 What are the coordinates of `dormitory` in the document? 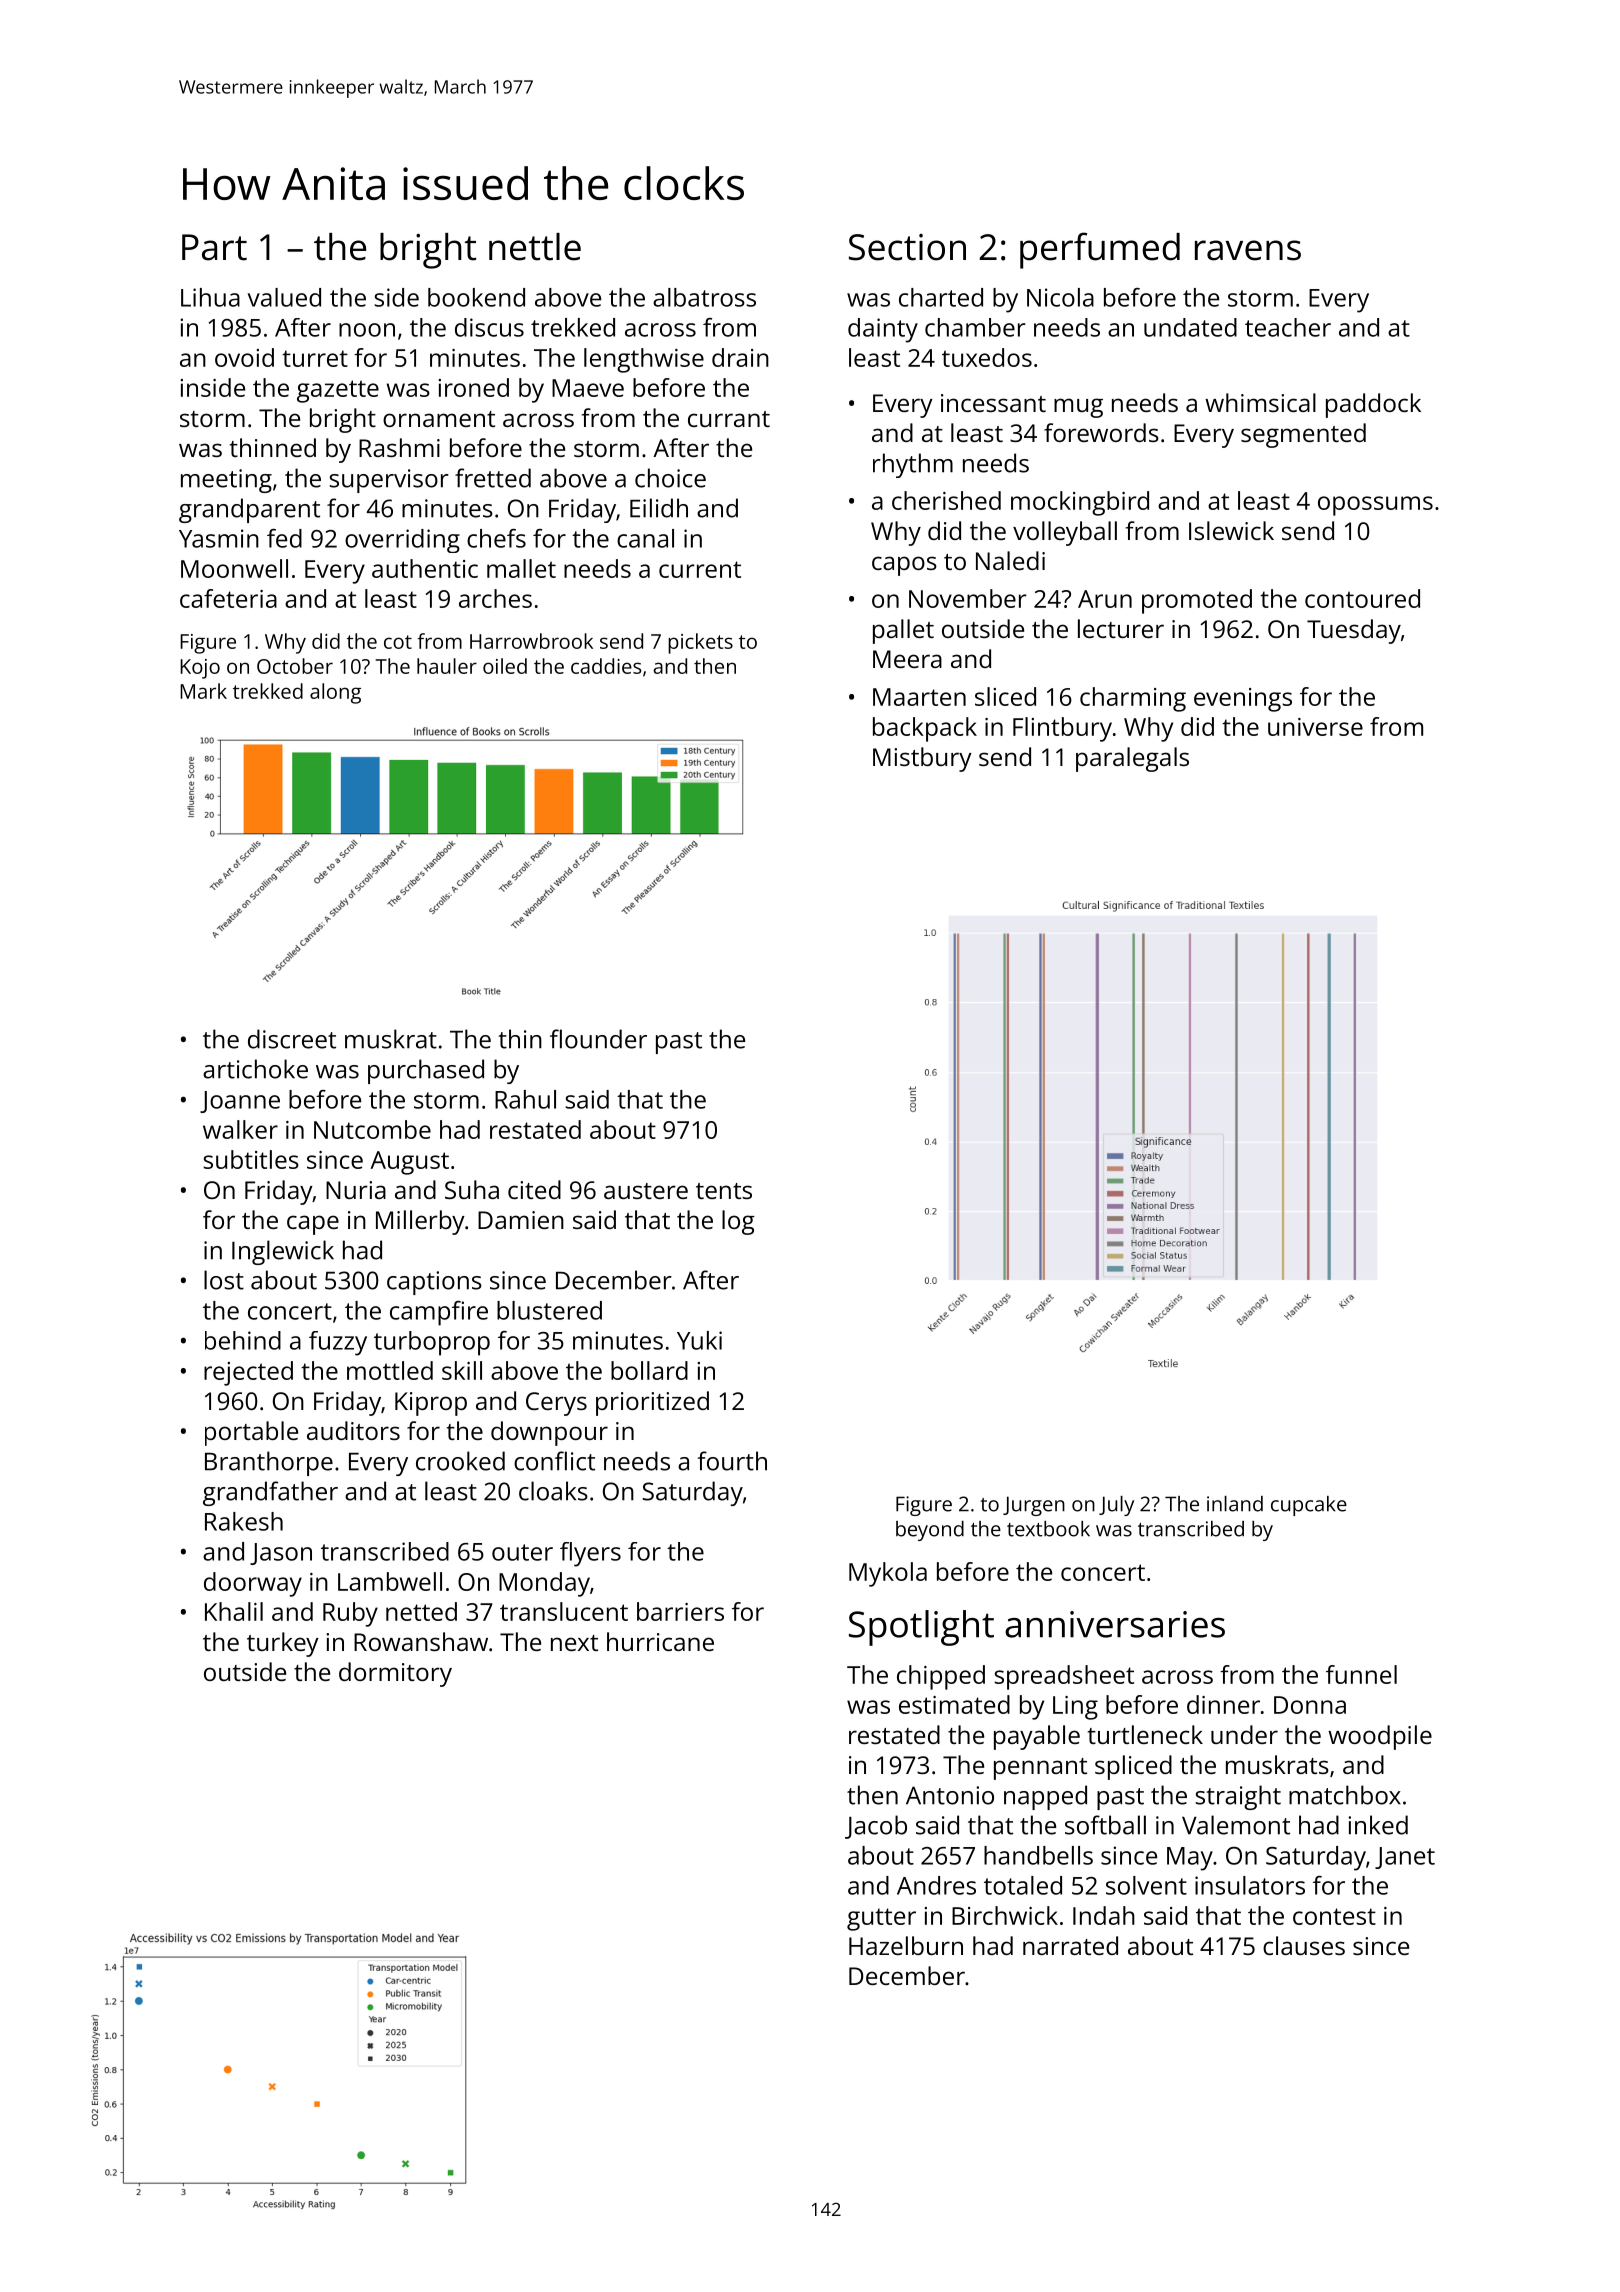 It's located at (395, 1674).
